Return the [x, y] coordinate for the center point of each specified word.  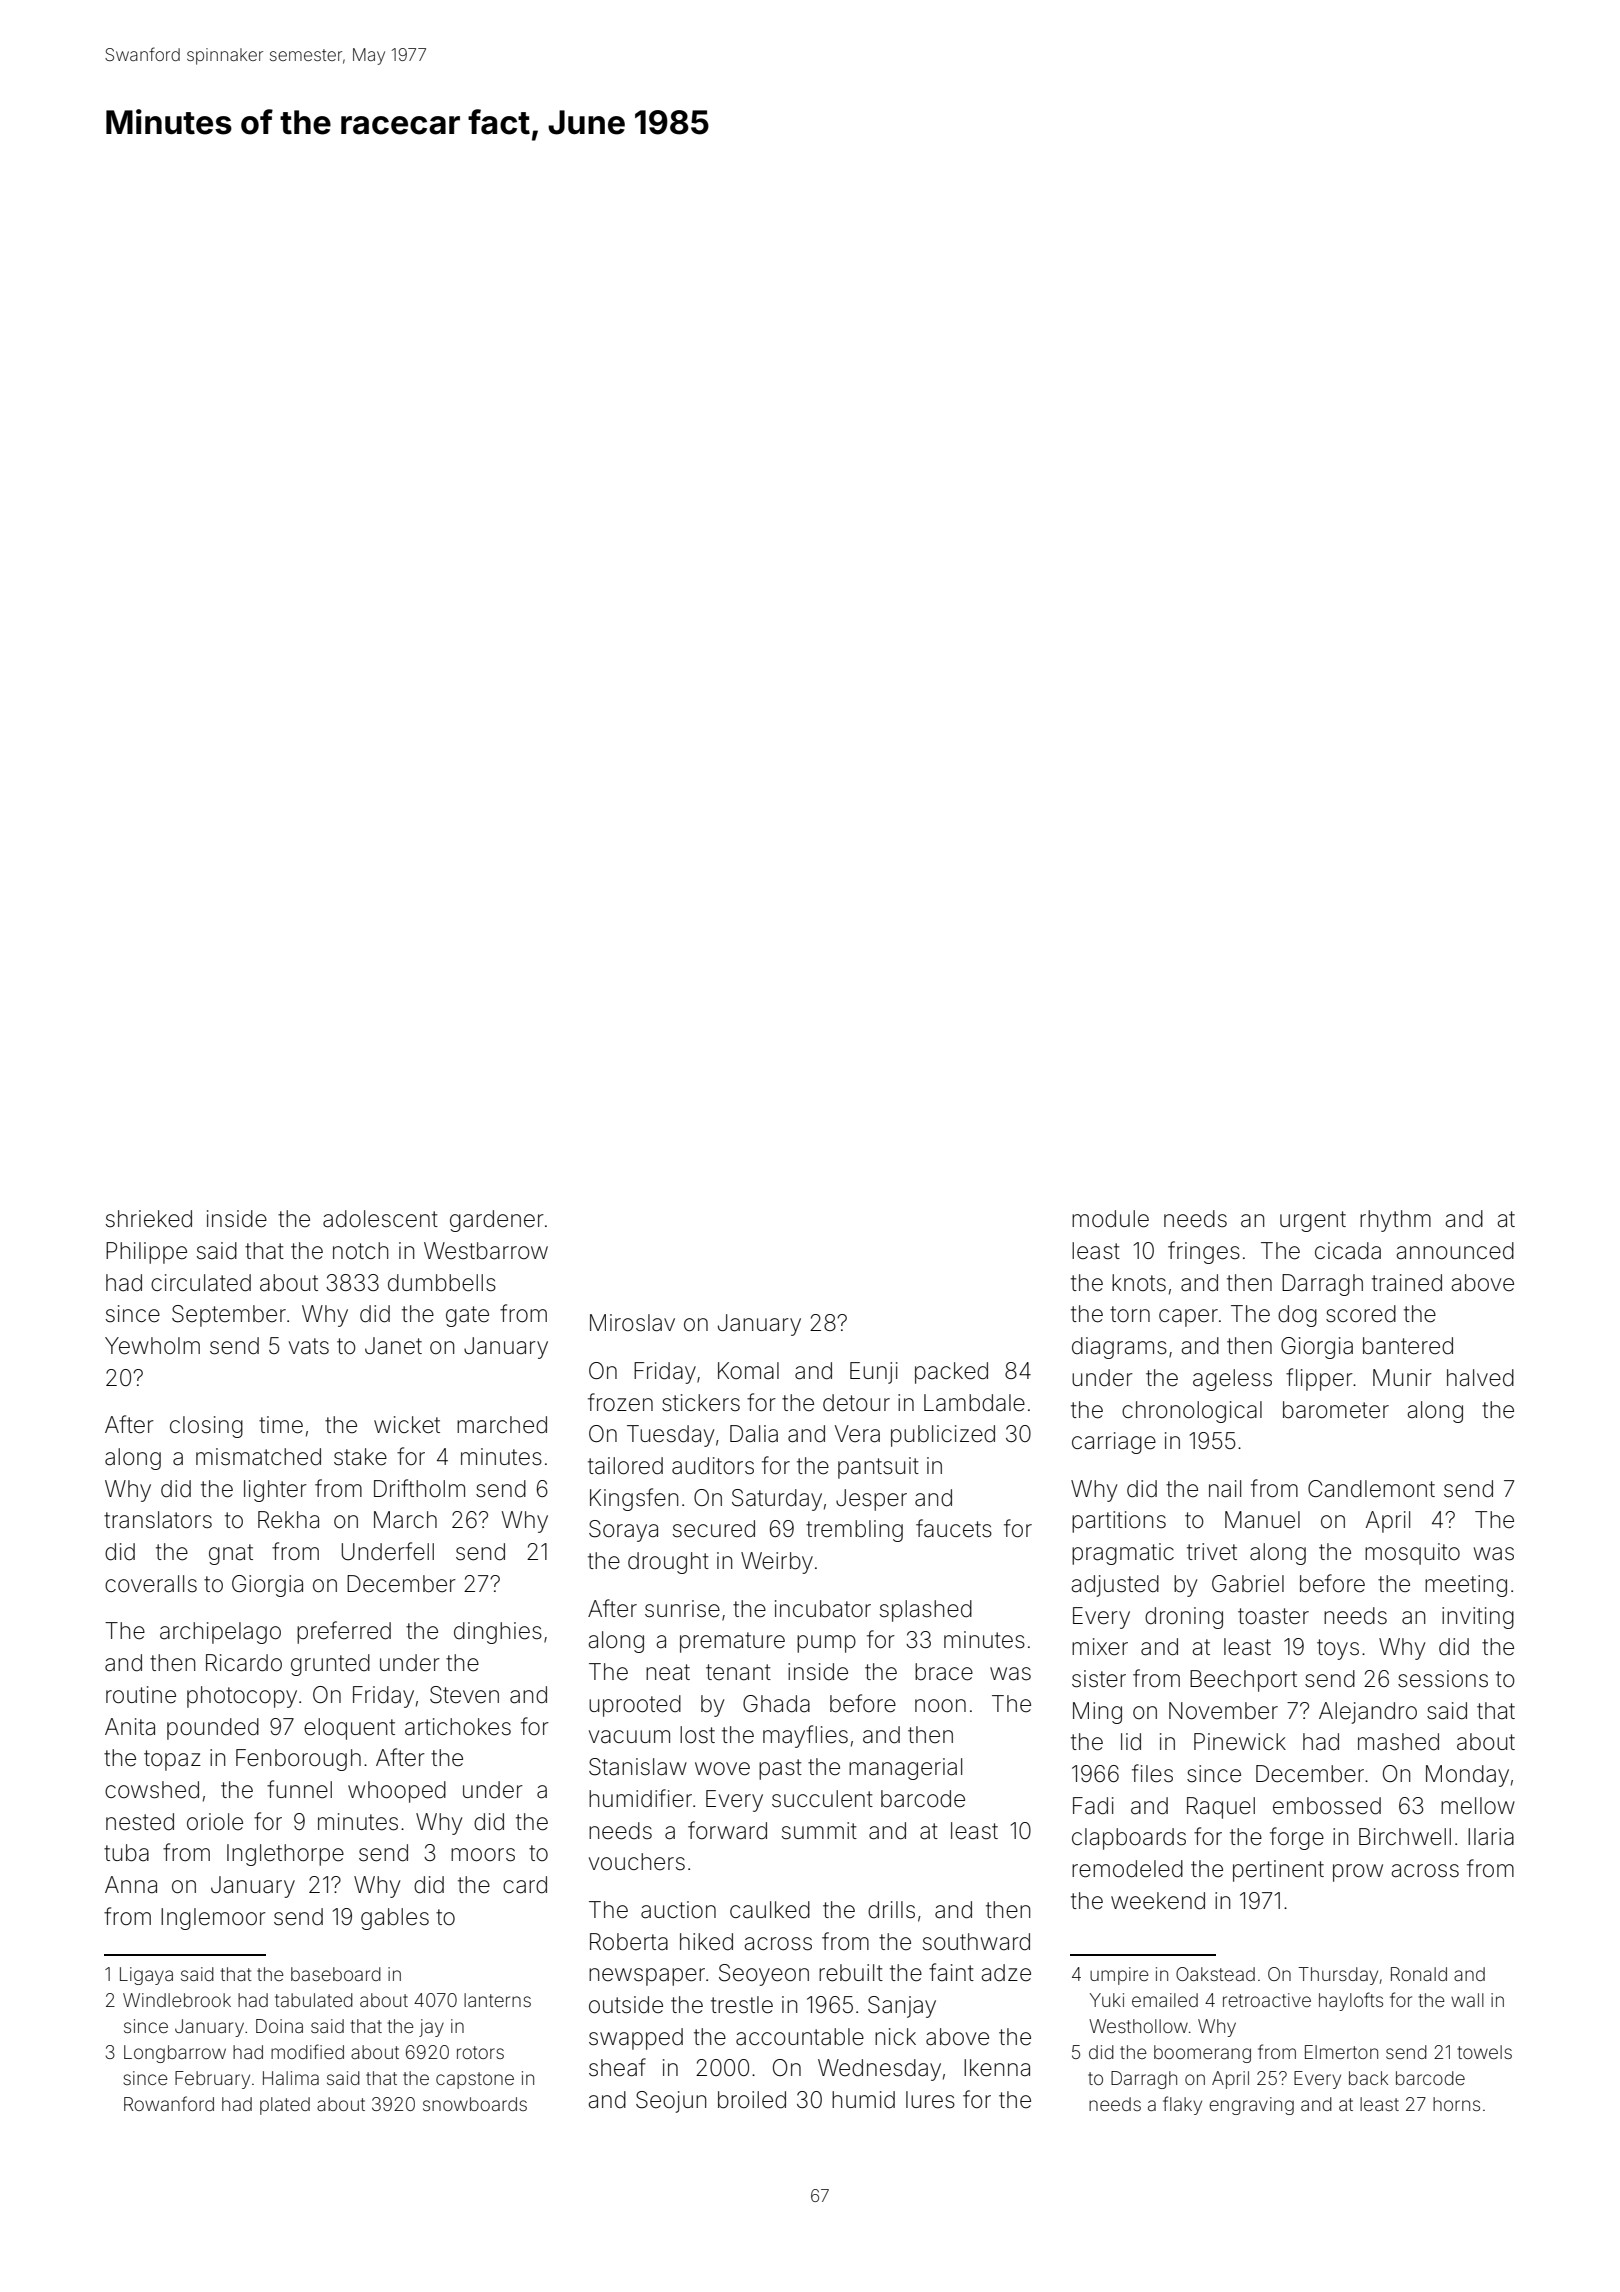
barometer [1336, 1410]
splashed [926, 1611]
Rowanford [169, 2103]
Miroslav [632, 1323]
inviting [1478, 1618]
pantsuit [878, 1468]
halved [1480, 1378]
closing [206, 1427]
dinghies [498, 1633]
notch [360, 1251]
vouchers [637, 1862]
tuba [126, 1853]
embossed [1327, 1806]
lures [930, 2100]
